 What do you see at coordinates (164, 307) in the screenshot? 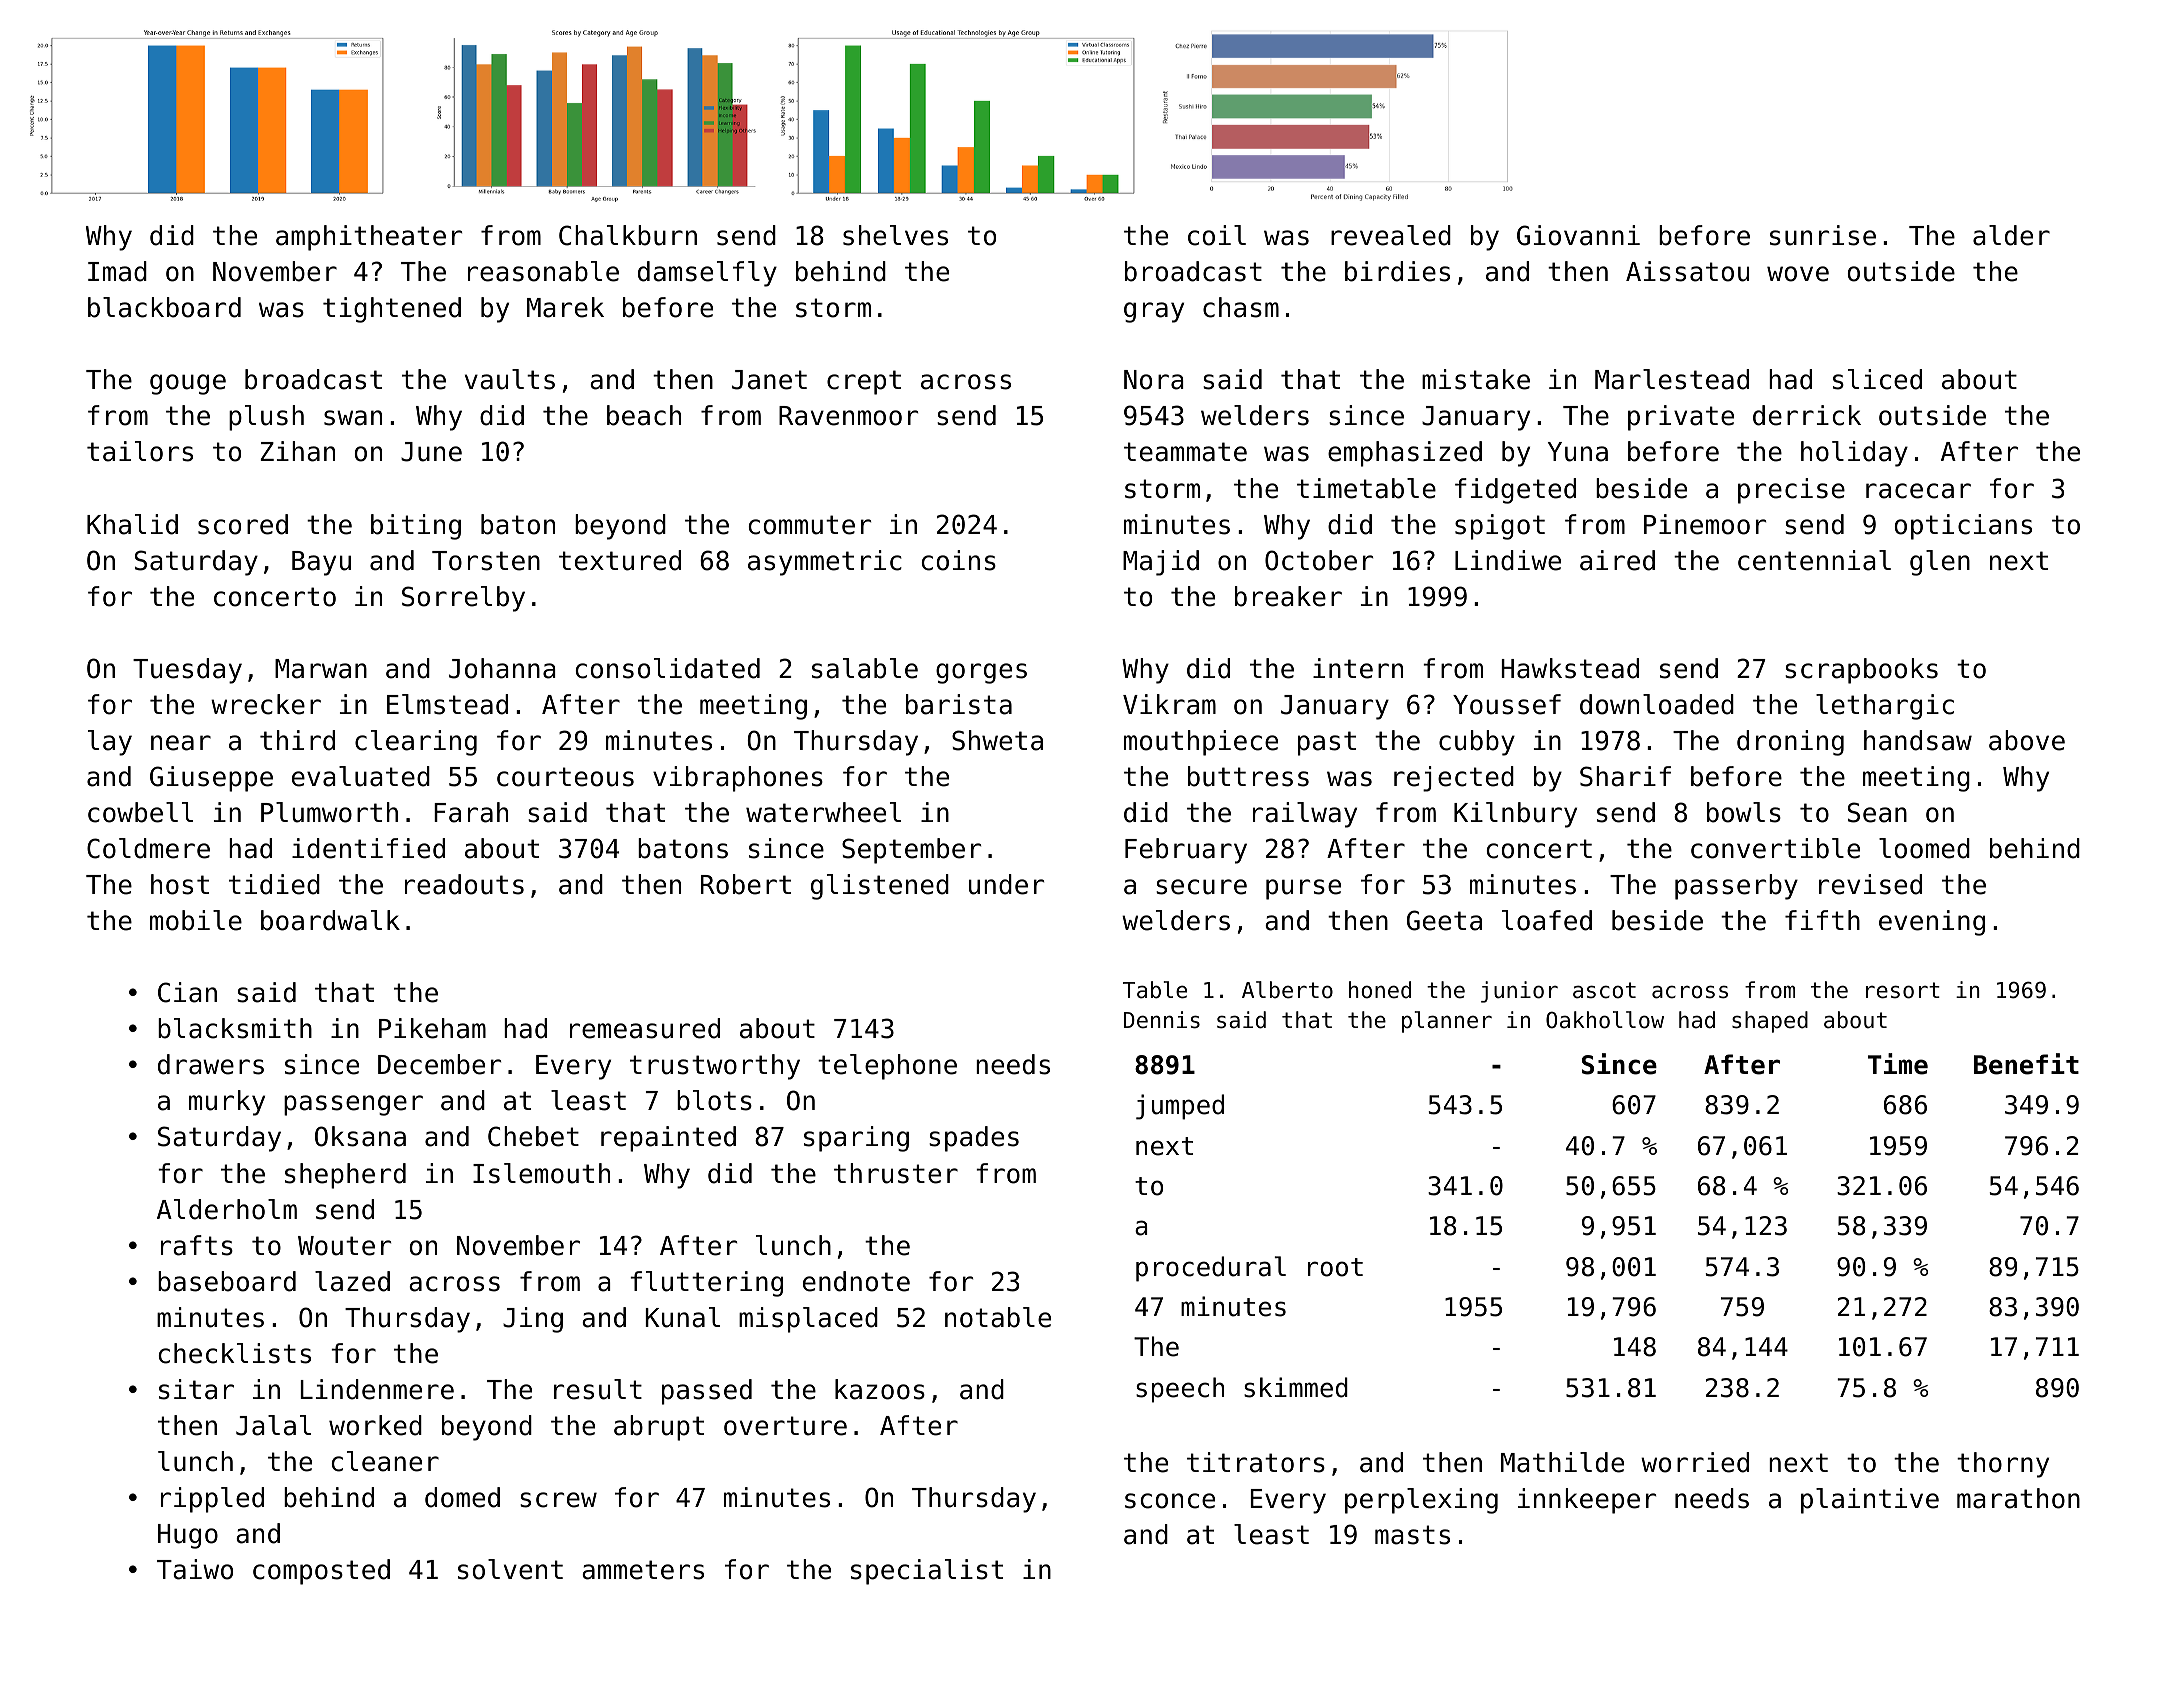
I see `blackboard` at bounding box center [164, 307].
